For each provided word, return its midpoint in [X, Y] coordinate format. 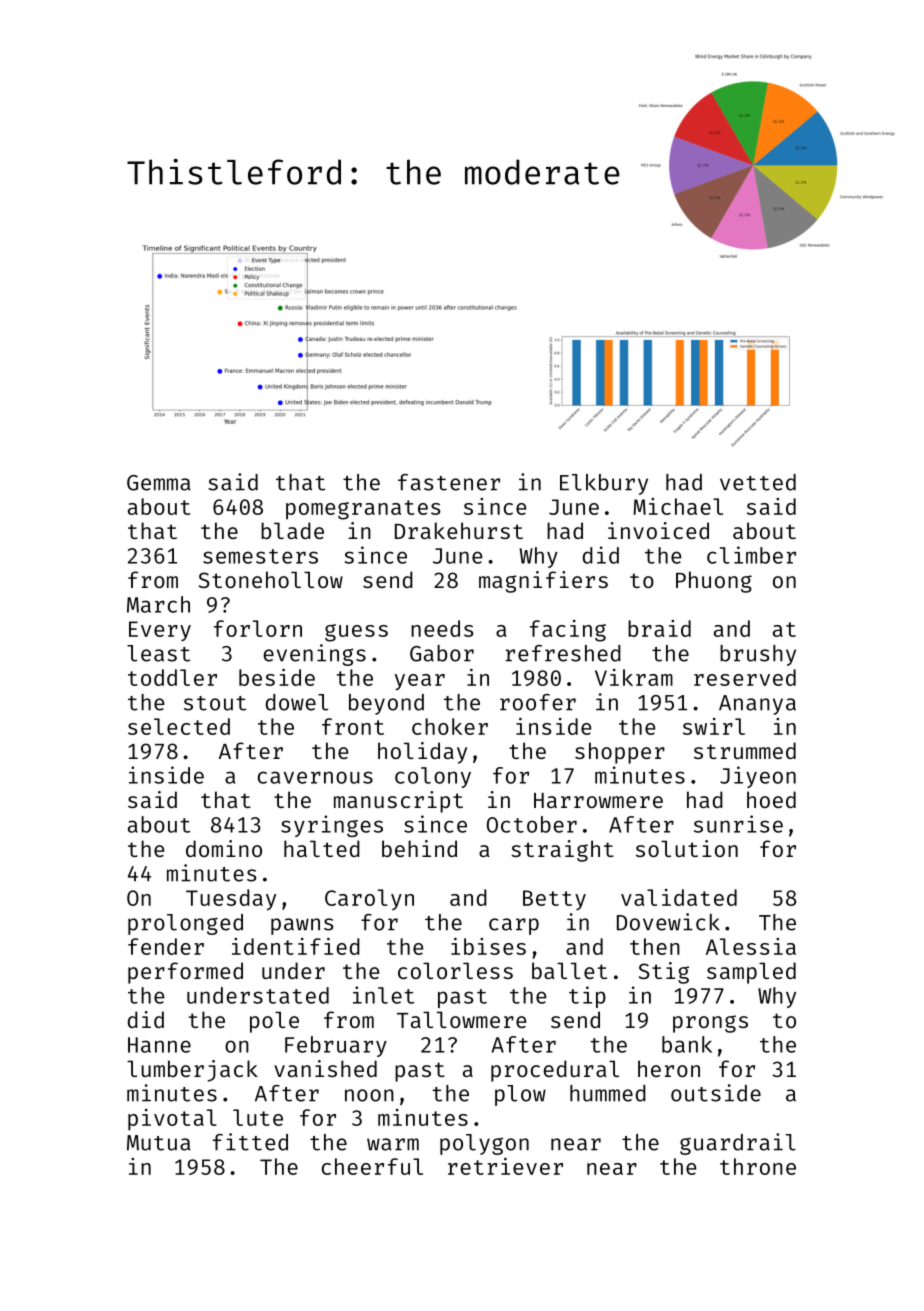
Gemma [159, 483]
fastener [449, 482]
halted [322, 848]
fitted [250, 1142]
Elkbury [604, 484]
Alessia [751, 946]
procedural [555, 1071]
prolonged [185, 924]
